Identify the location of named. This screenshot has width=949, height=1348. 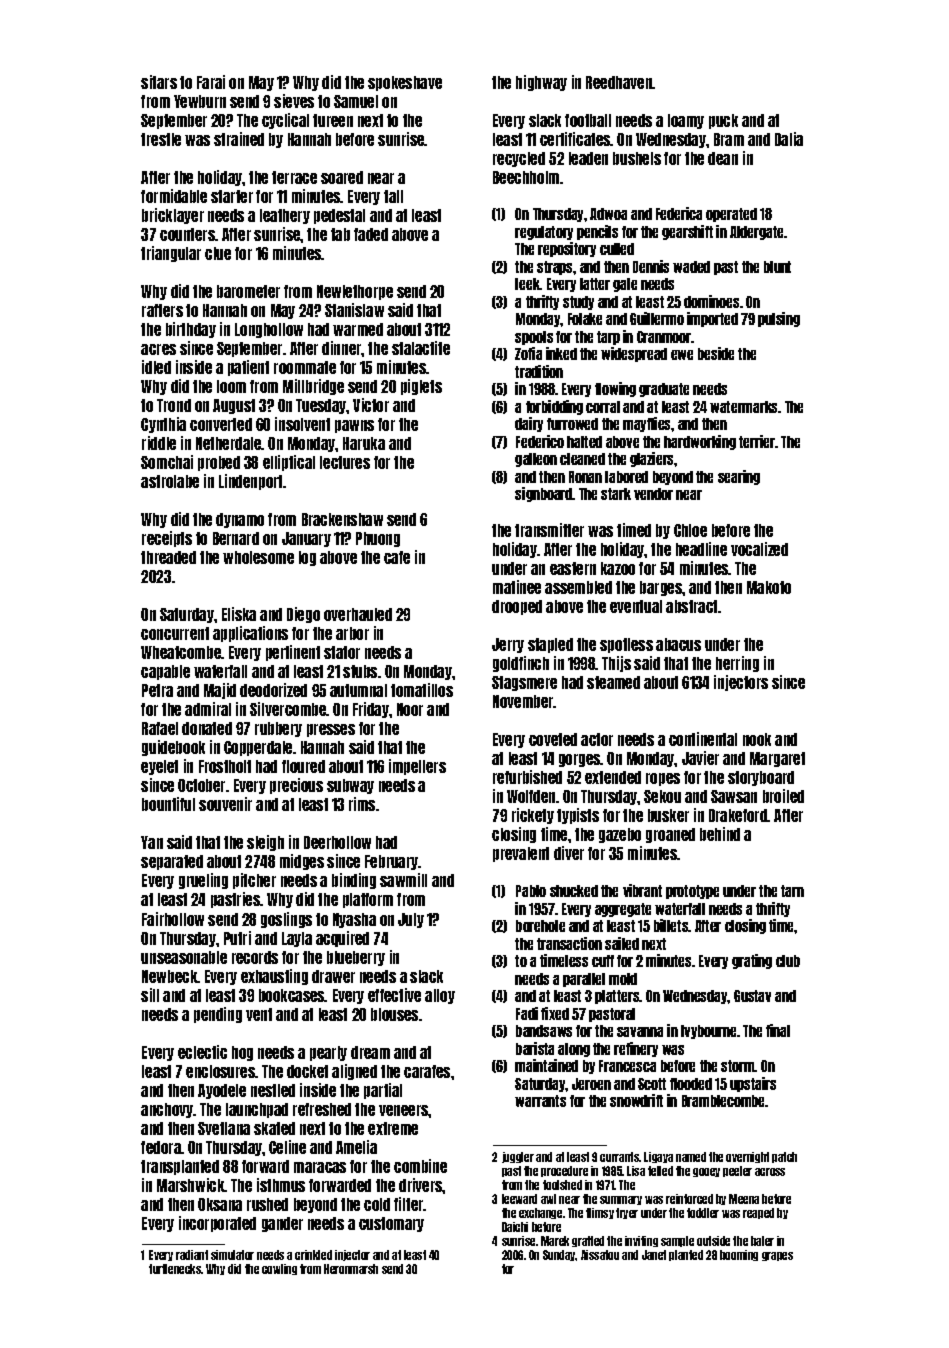
(691, 1157).
